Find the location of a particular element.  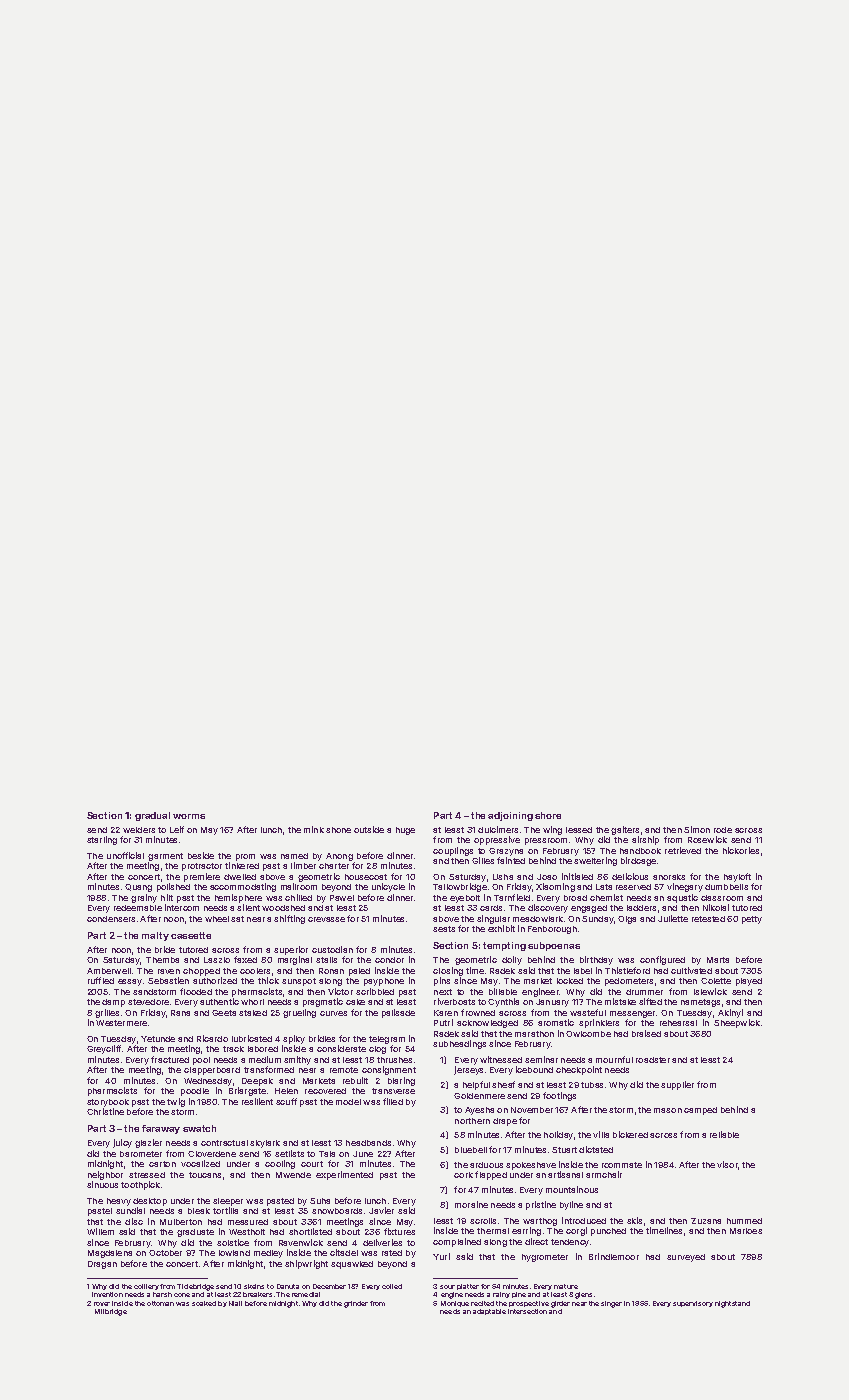

faraway is located at coordinates (161, 1129).
